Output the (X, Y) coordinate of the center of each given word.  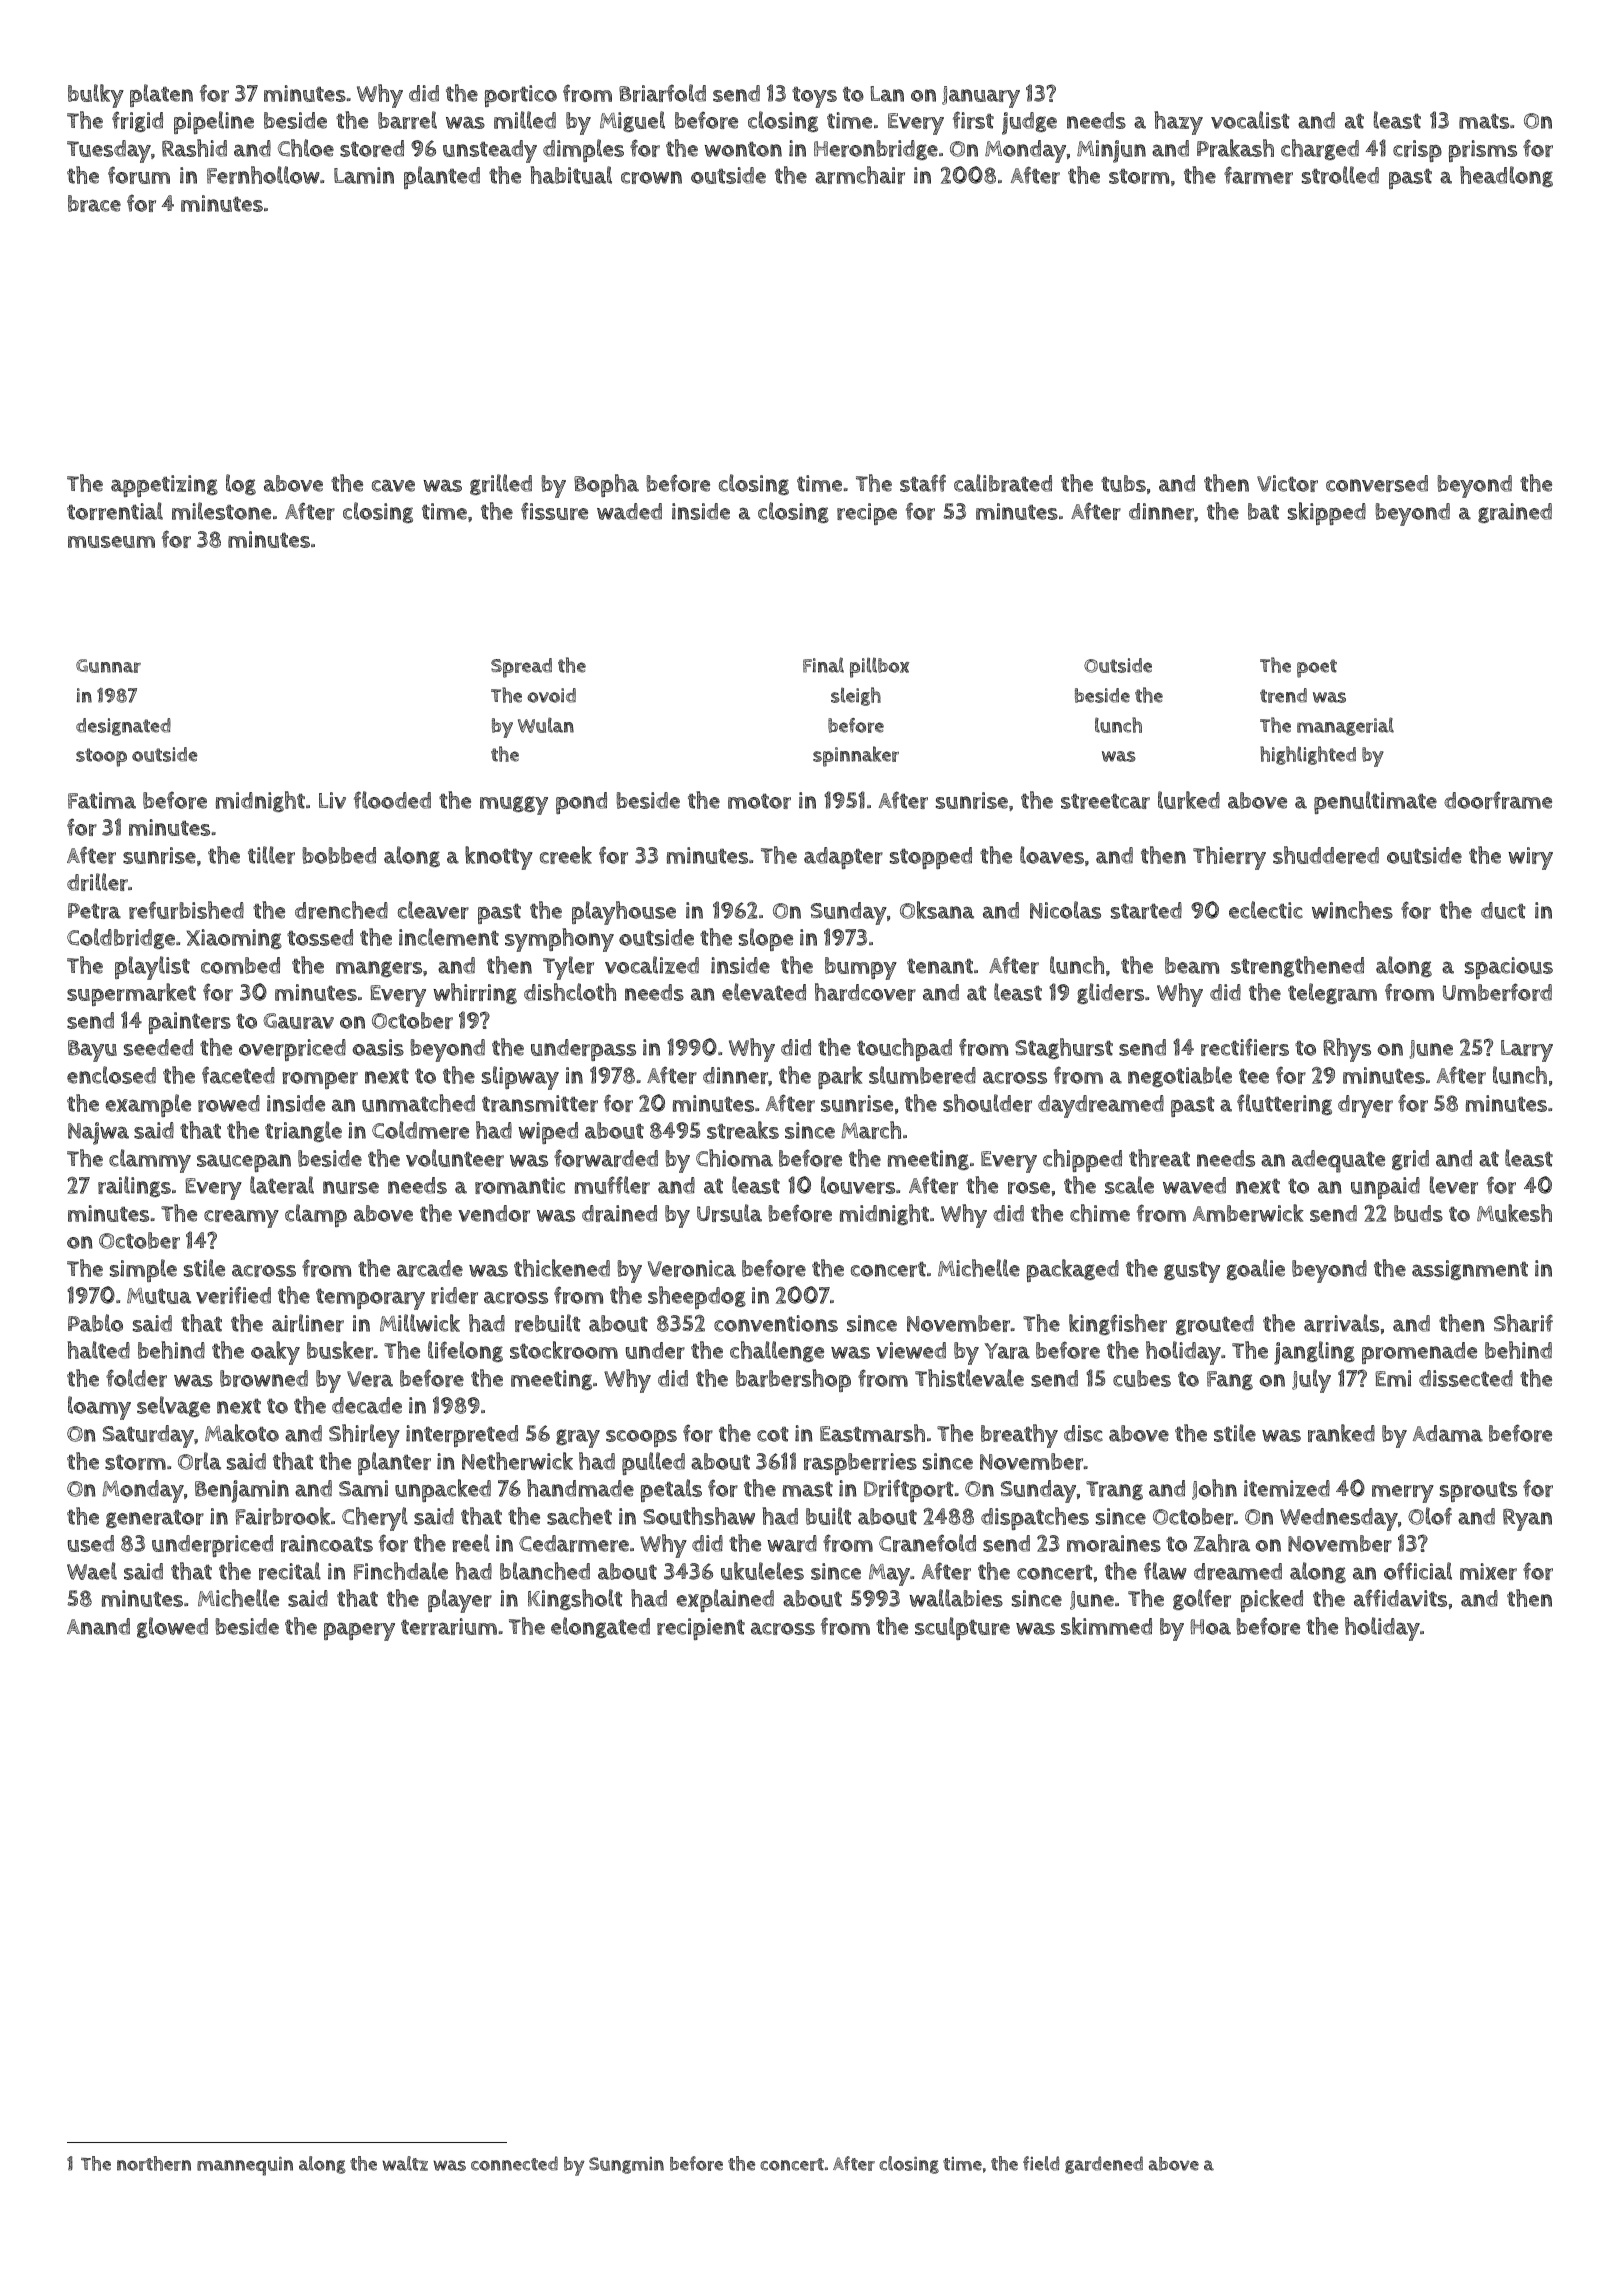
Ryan (1527, 1519)
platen (161, 95)
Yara (1007, 1351)
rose (1029, 1188)
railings (134, 1186)
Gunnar (108, 666)
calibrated (1003, 483)
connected (514, 2163)
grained (1515, 513)
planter (394, 1463)
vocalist (1250, 120)
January (981, 97)
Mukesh (1514, 1213)
